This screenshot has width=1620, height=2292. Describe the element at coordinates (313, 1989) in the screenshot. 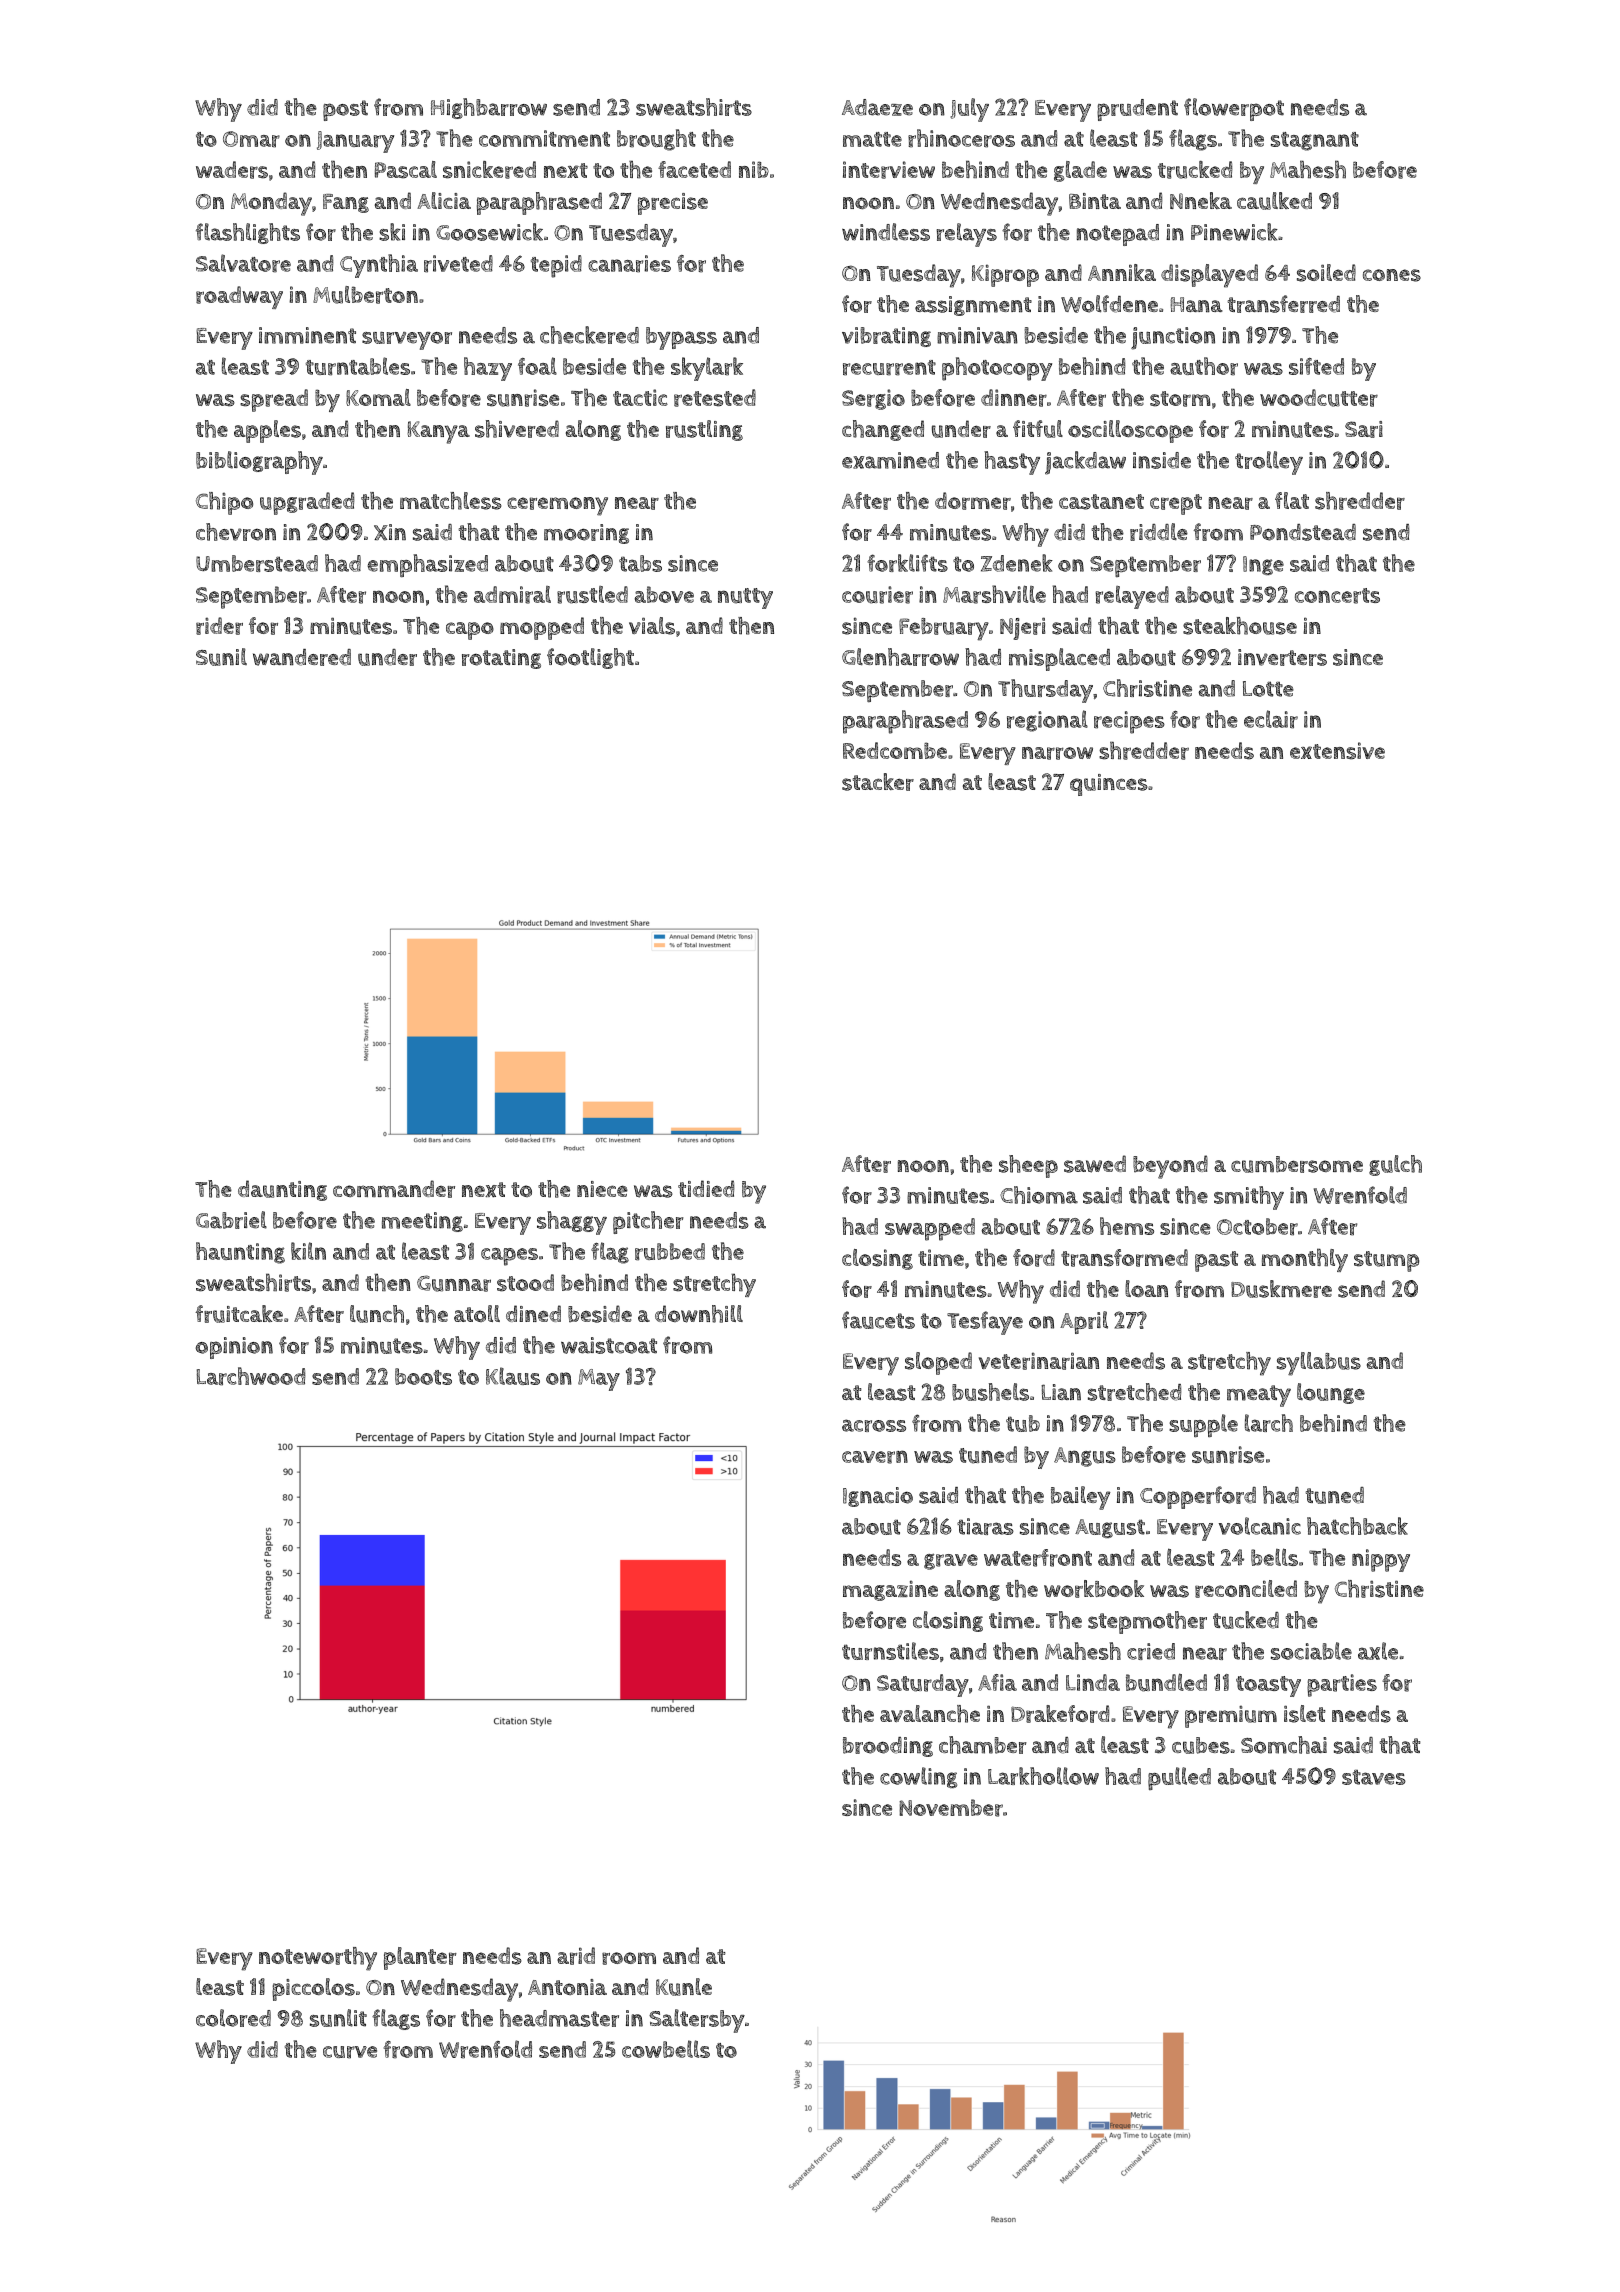

I see `piccolos` at that location.
